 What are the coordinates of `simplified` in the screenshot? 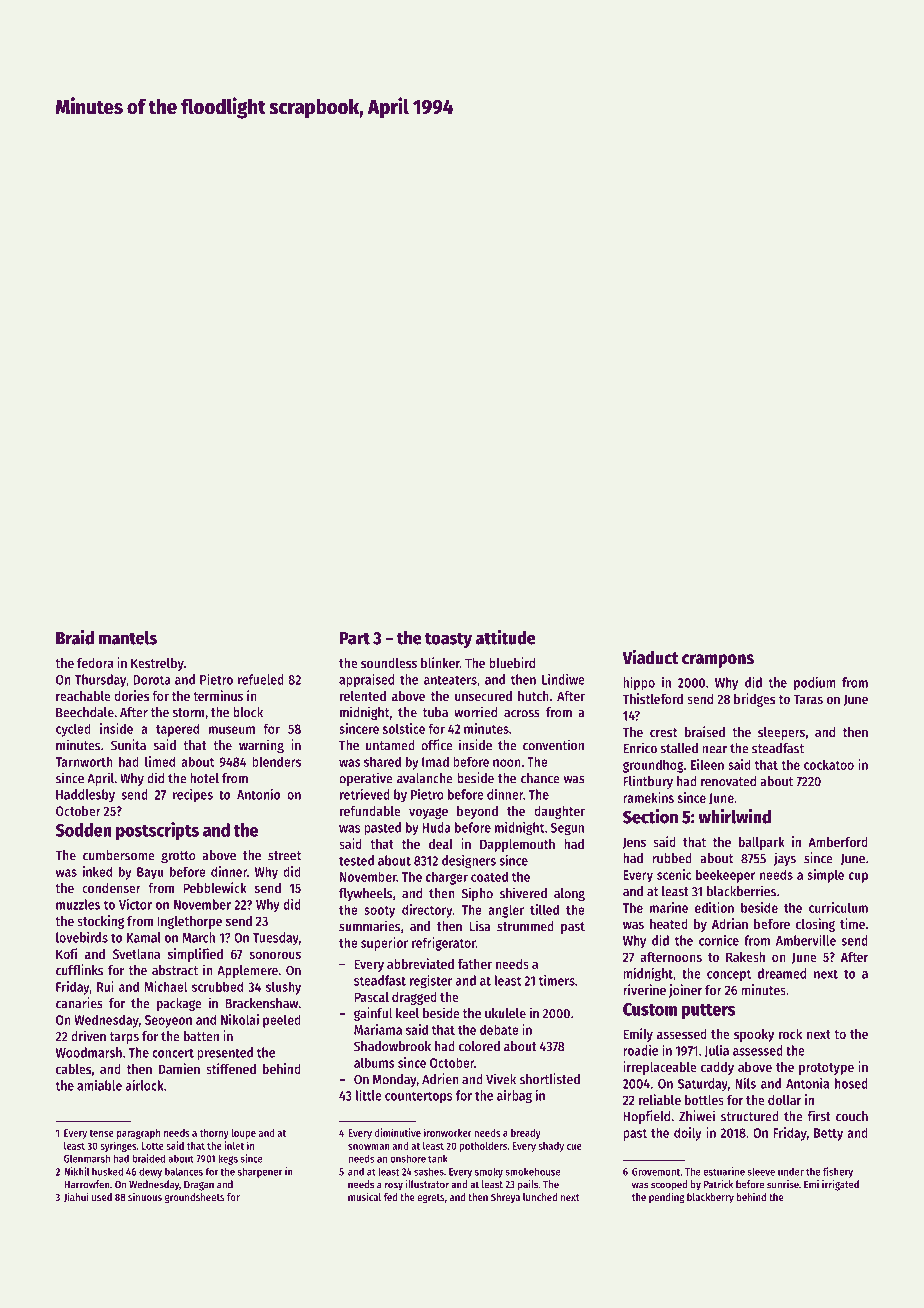 It's located at (195, 955).
